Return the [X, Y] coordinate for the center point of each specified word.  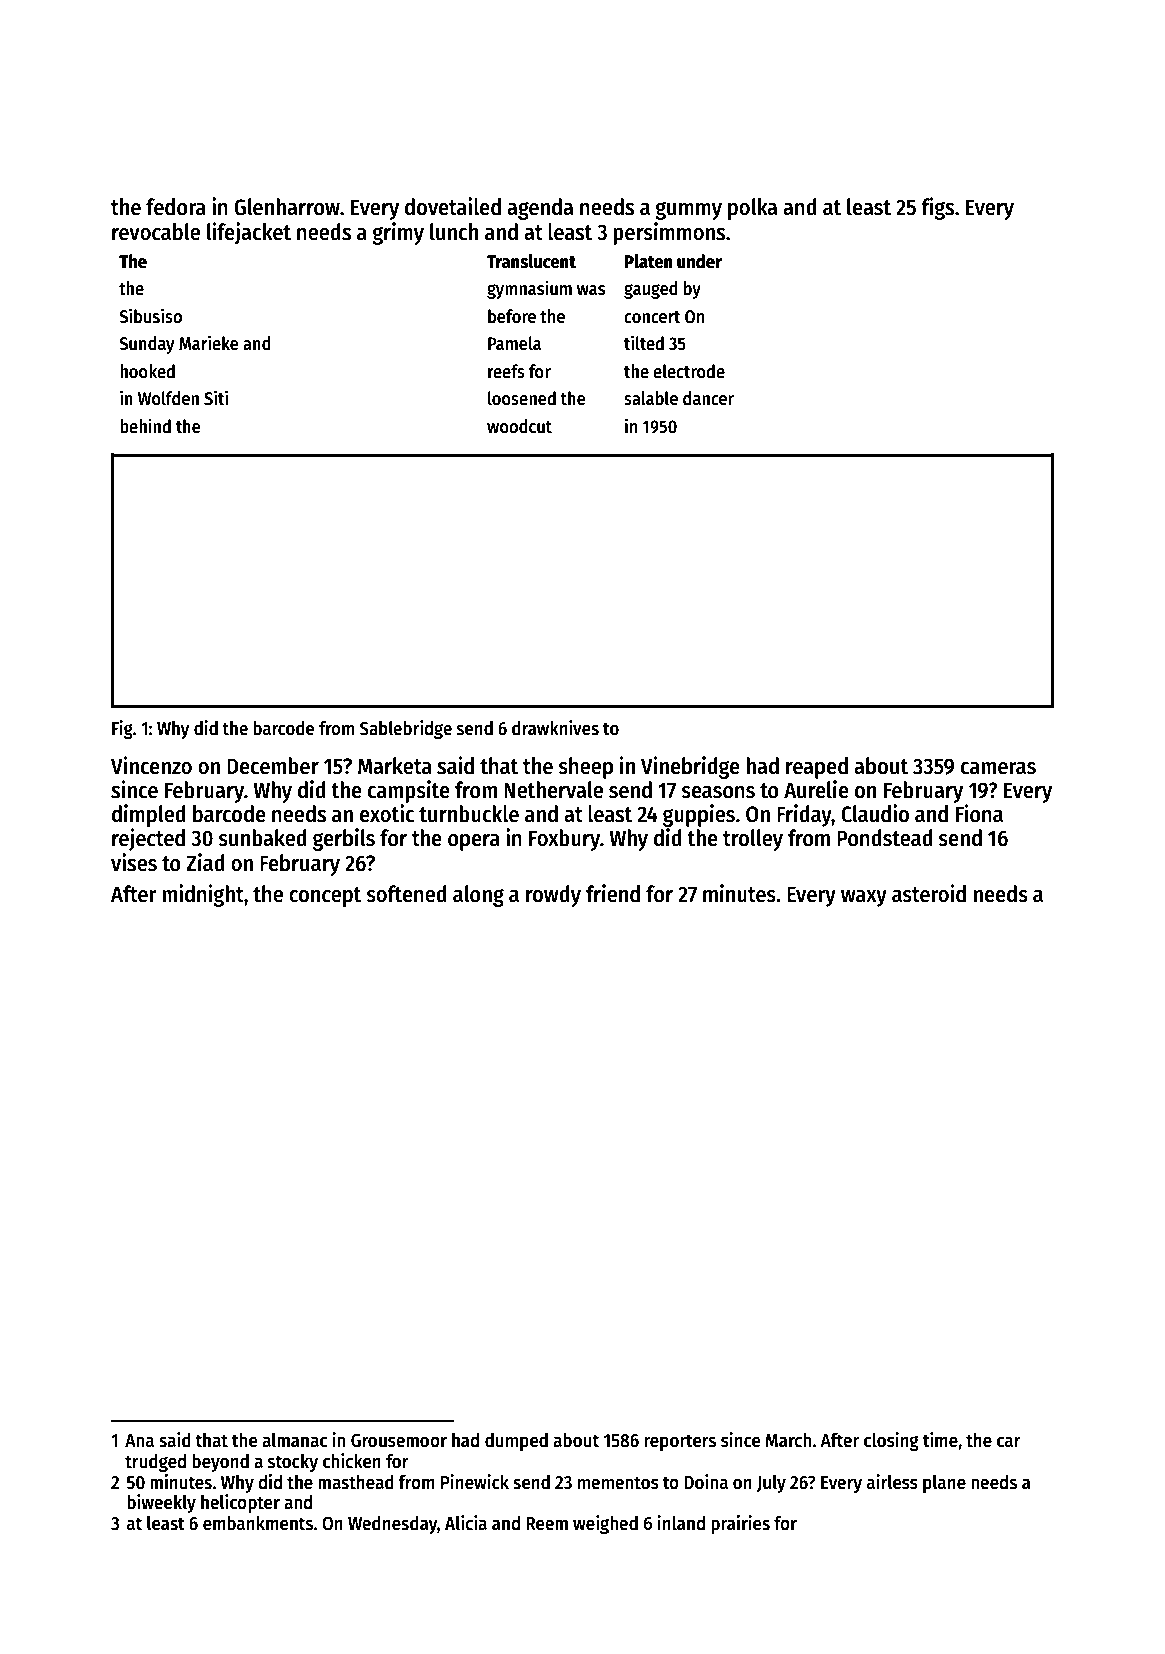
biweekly [161, 1503]
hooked [147, 371]
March [788, 1440]
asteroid [929, 893]
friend [613, 893]
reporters [680, 1442]
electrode [689, 371]
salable [651, 398]
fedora [176, 207]
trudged [155, 1462]
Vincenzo [151, 765]
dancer [708, 398]
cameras [998, 768]
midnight [203, 895]
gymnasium [529, 289]
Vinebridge [690, 767]
